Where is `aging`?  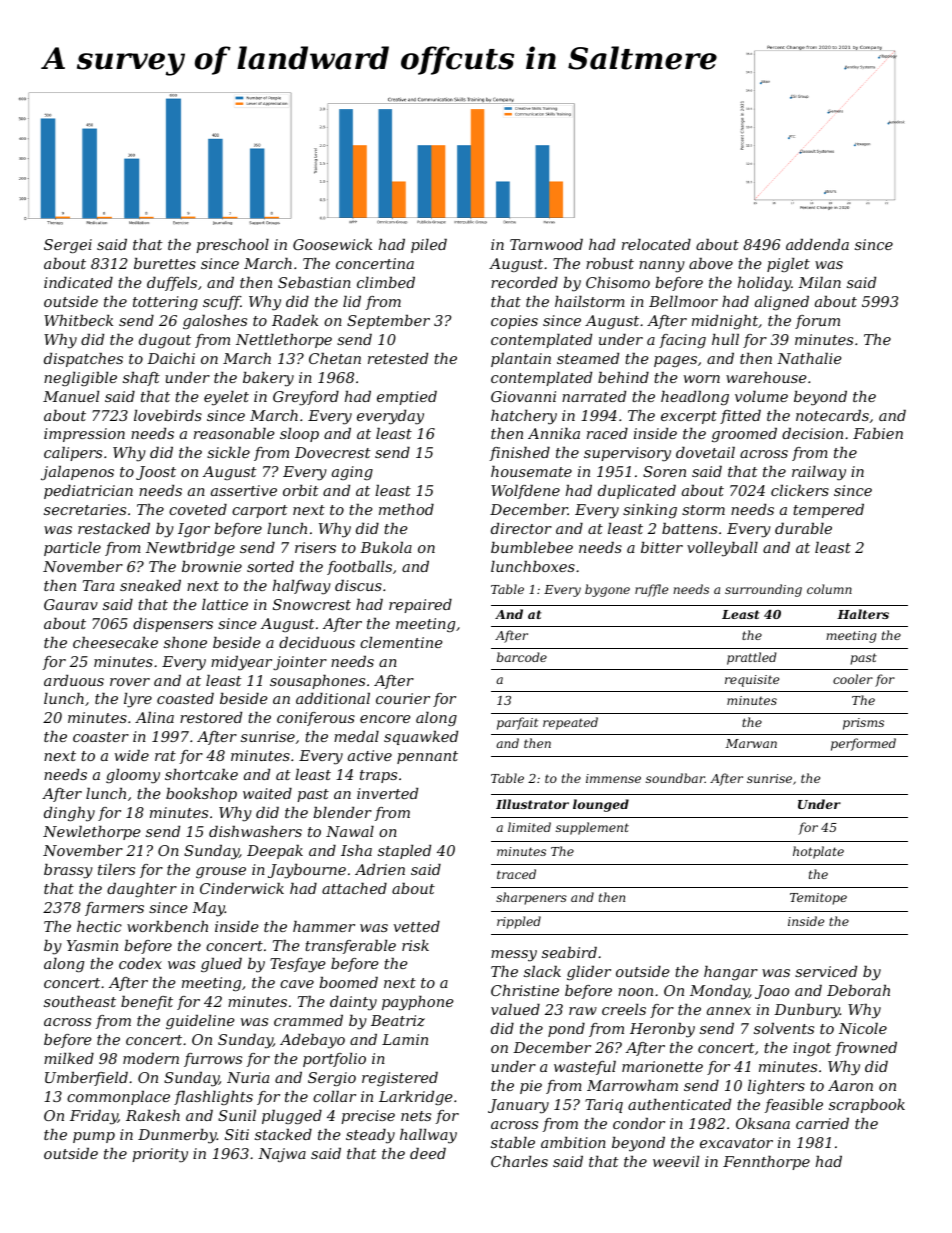 aging is located at coordinates (352, 473).
